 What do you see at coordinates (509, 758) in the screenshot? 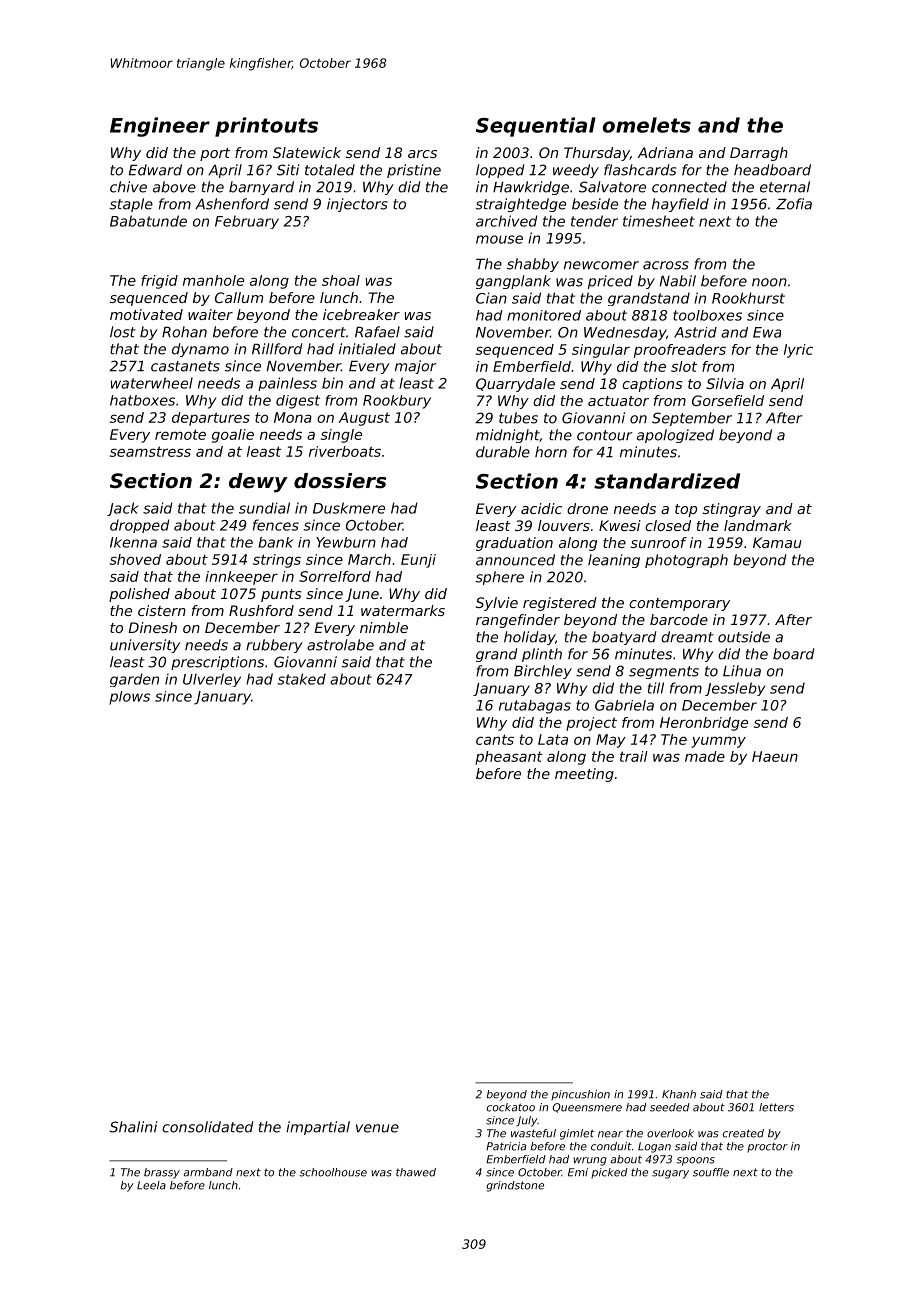
I see `pheasant` at bounding box center [509, 758].
